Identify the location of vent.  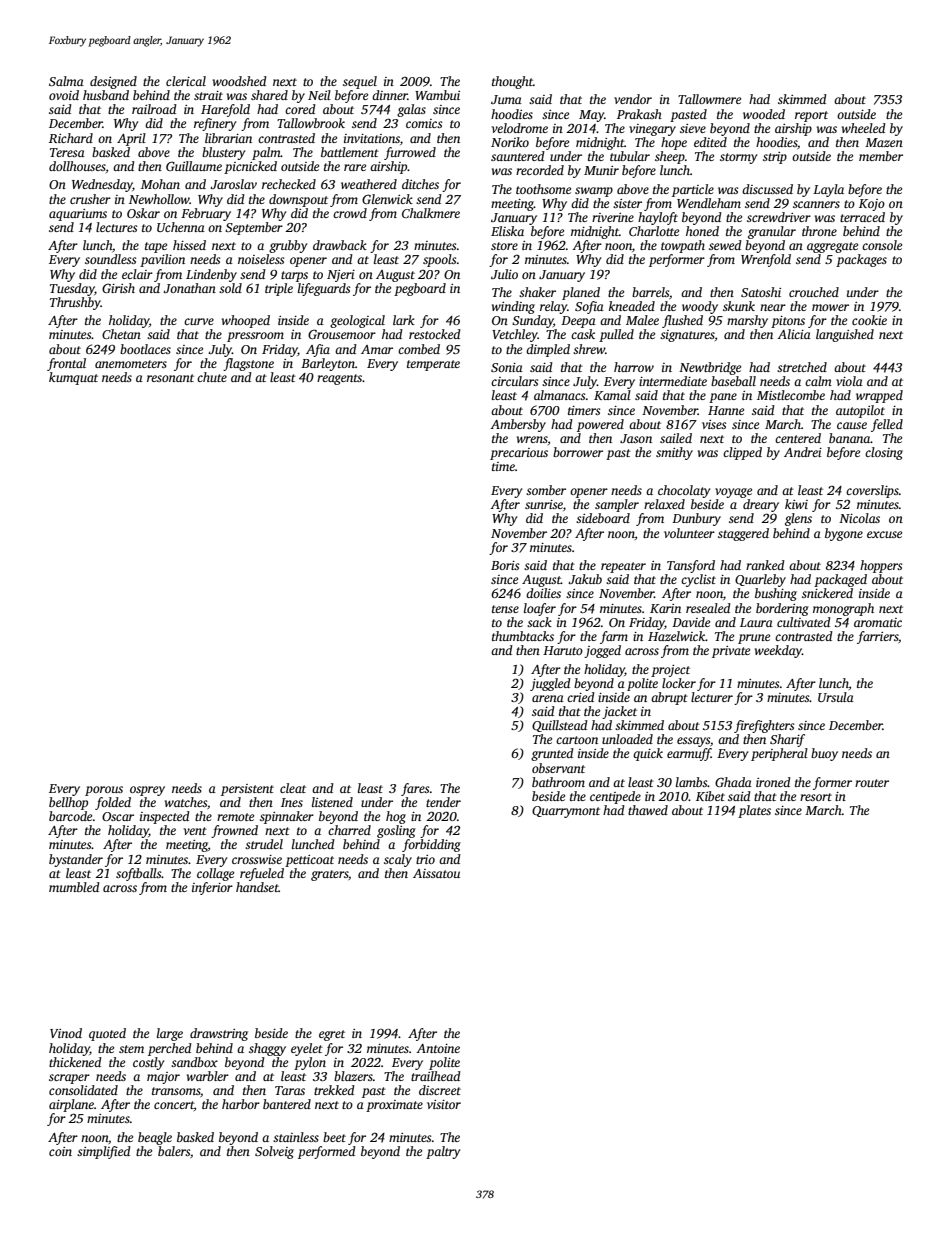
(195, 831).
